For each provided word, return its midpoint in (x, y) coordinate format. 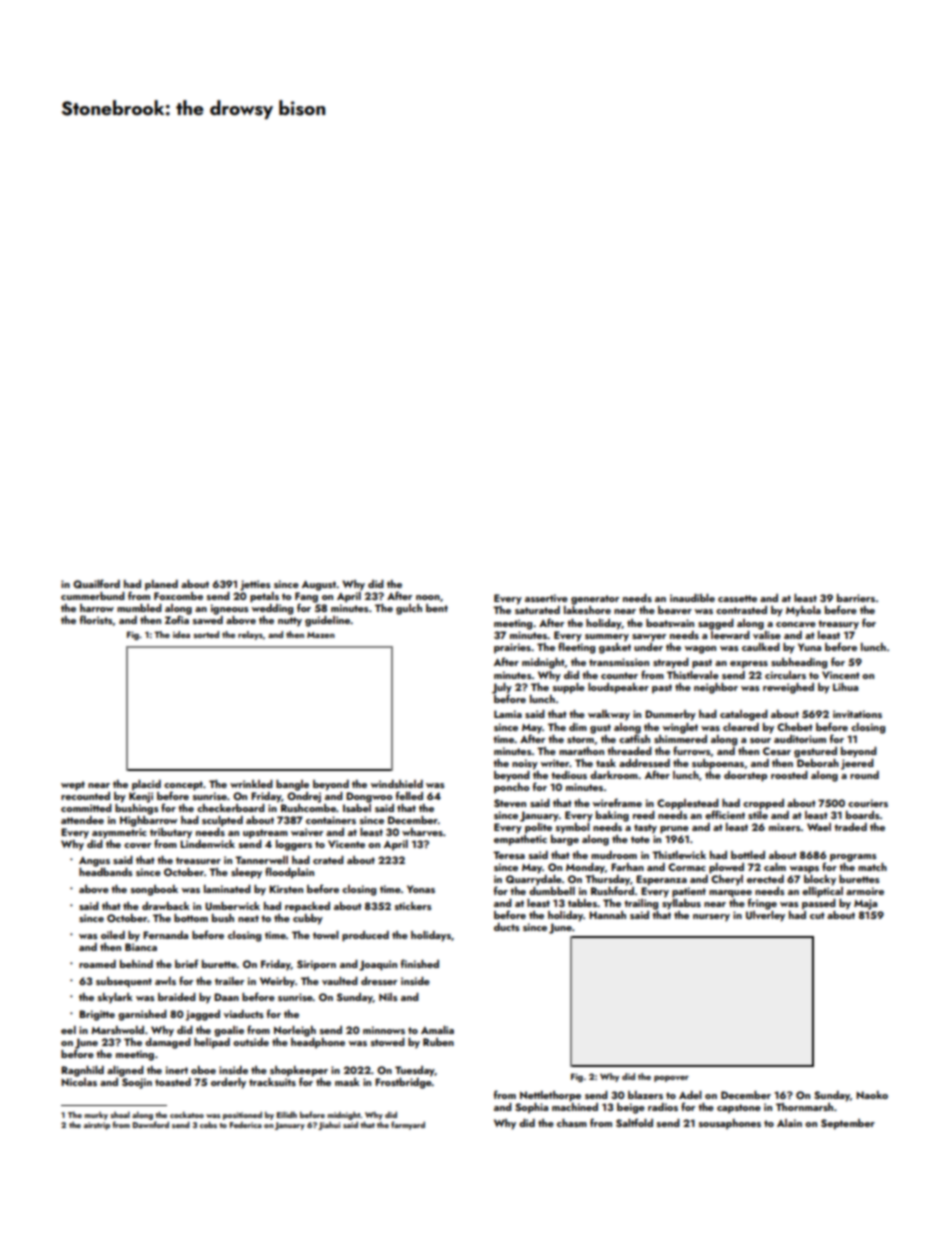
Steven (510, 803)
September (848, 1124)
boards (863, 815)
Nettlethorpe (550, 1096)
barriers (856, 598)
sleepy (246, 873)
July (502, 688)
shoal (120, 1114)
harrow (97, 608)
